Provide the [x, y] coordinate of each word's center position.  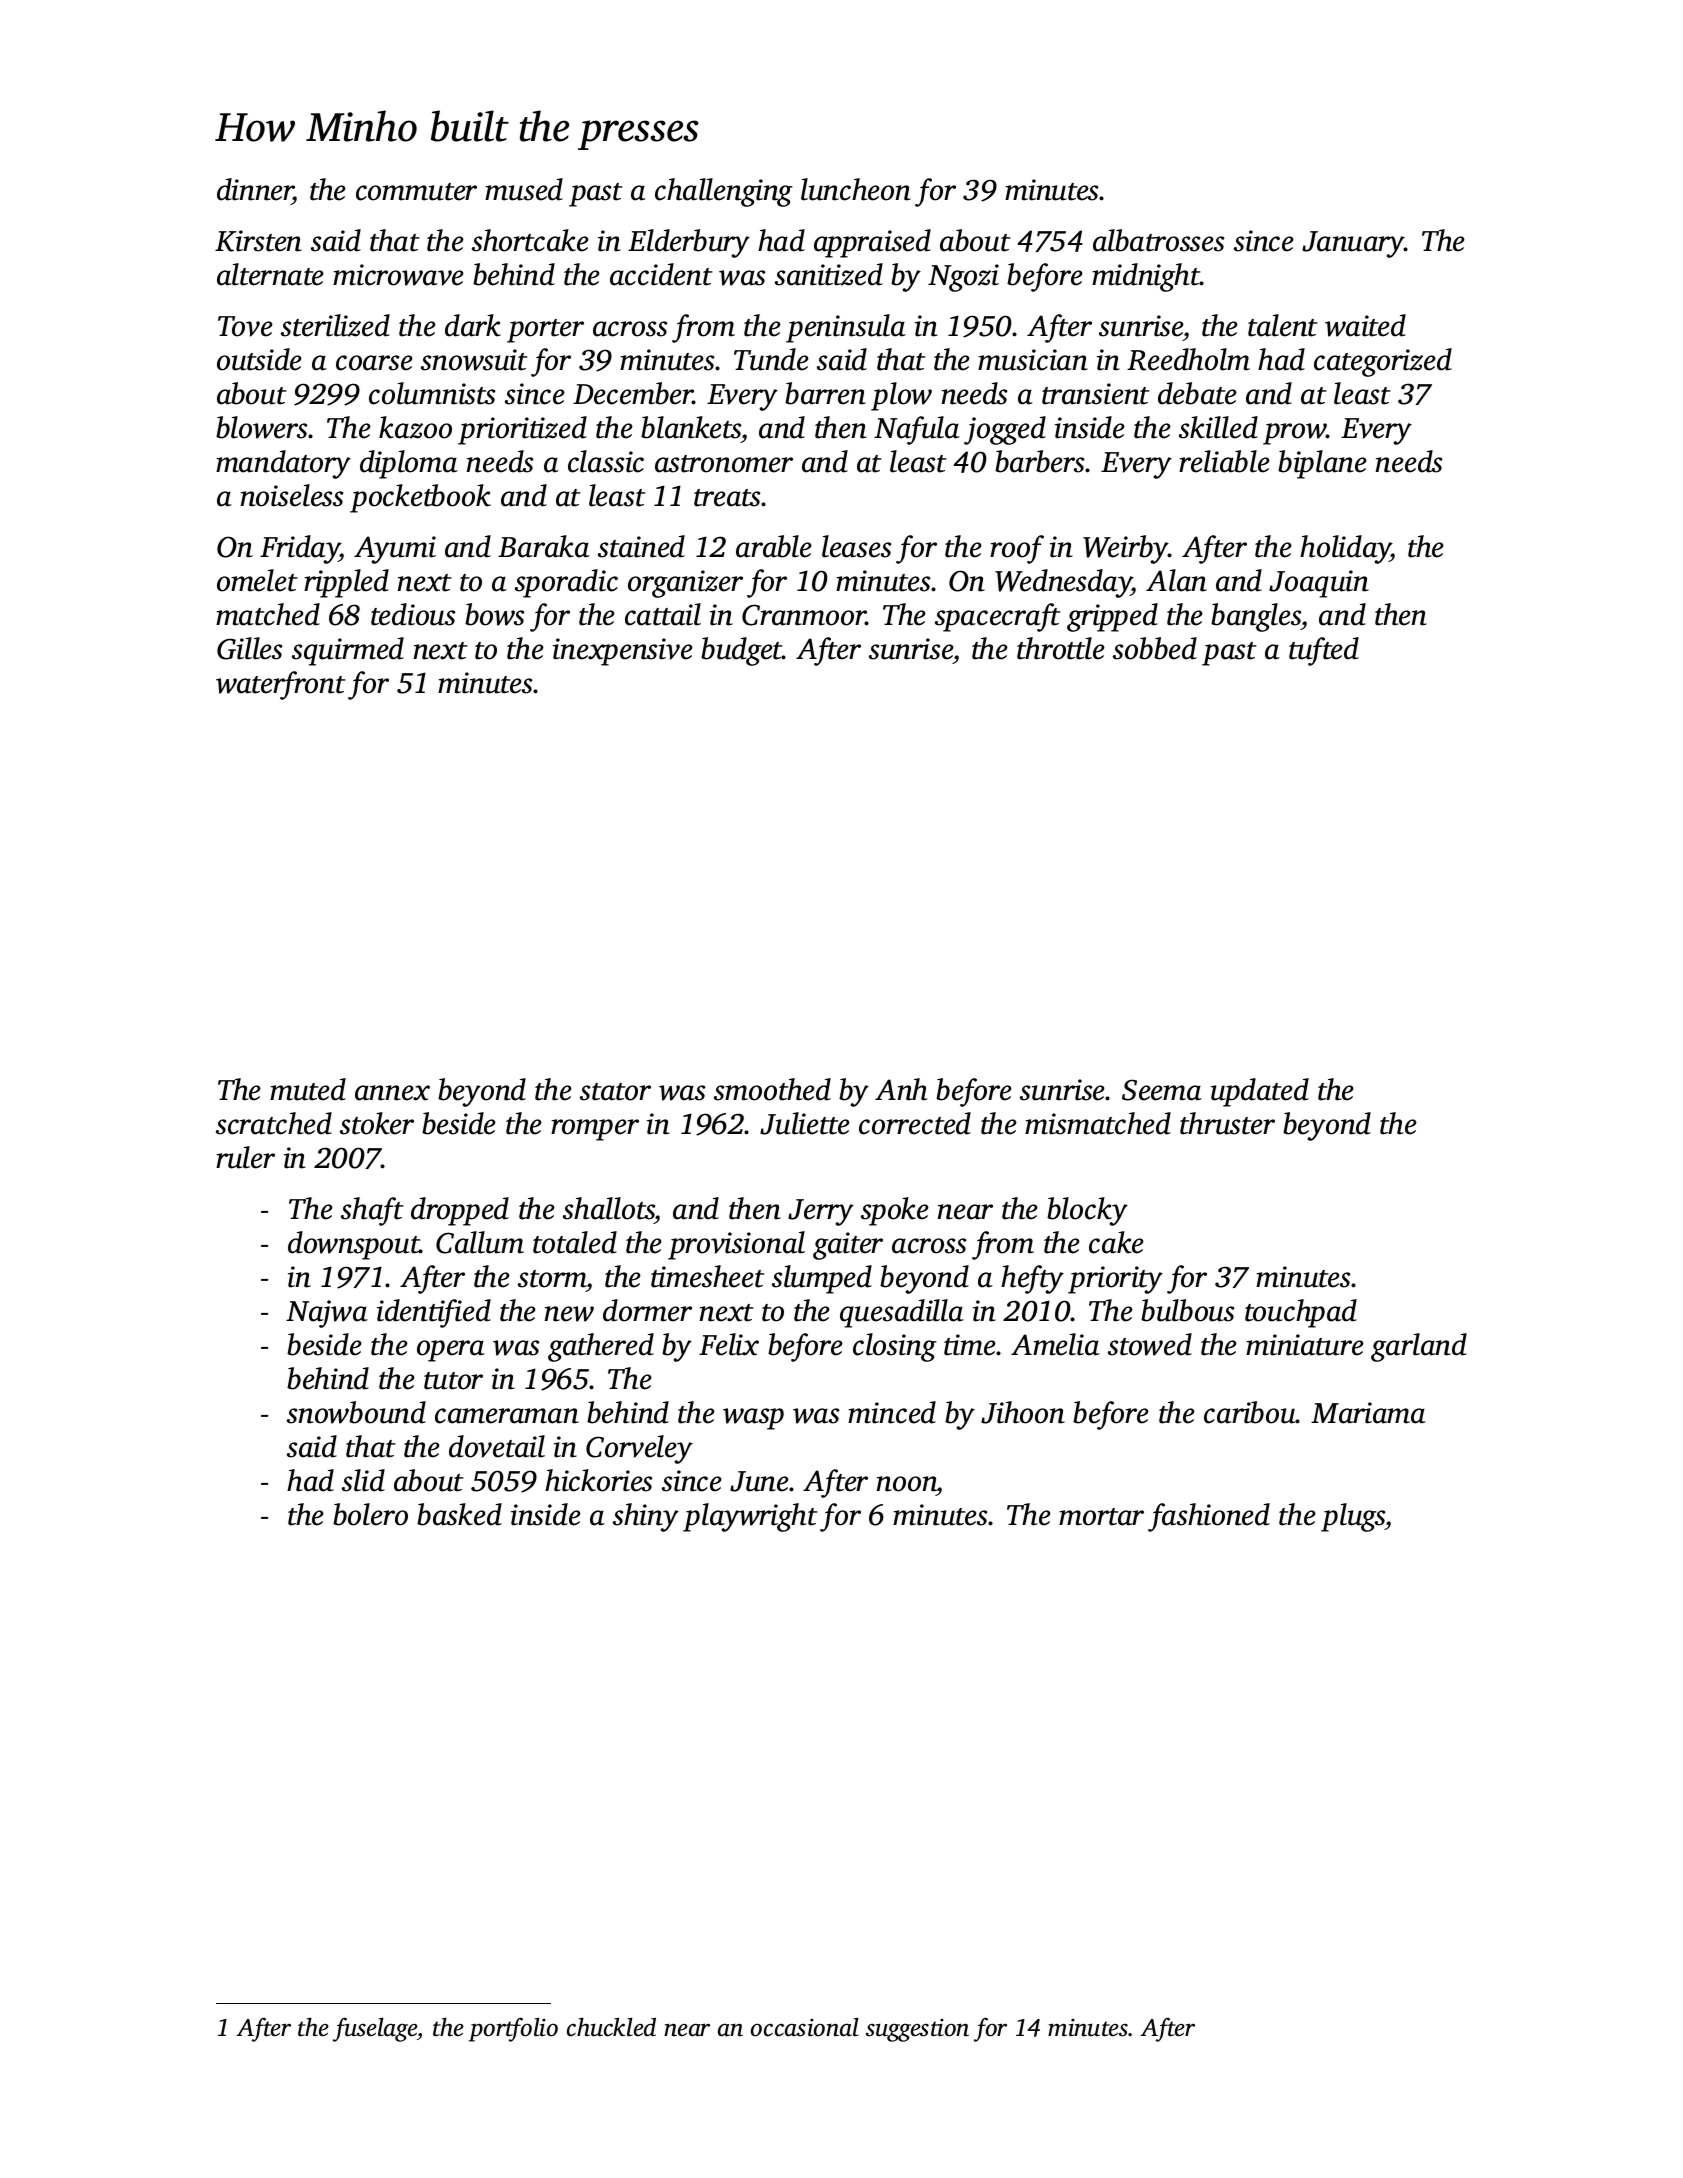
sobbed [1155, 648]
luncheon [856, 189]
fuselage [375, 2029]
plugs [1353, 1517]
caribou [1250, 1412]
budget [742, 651]
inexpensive [623, 652]
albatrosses [1158, 240]
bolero [370, 1514]
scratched [274, 1123]
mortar [1101, 1517]
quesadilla [902, 1313]
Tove [245, 326]
